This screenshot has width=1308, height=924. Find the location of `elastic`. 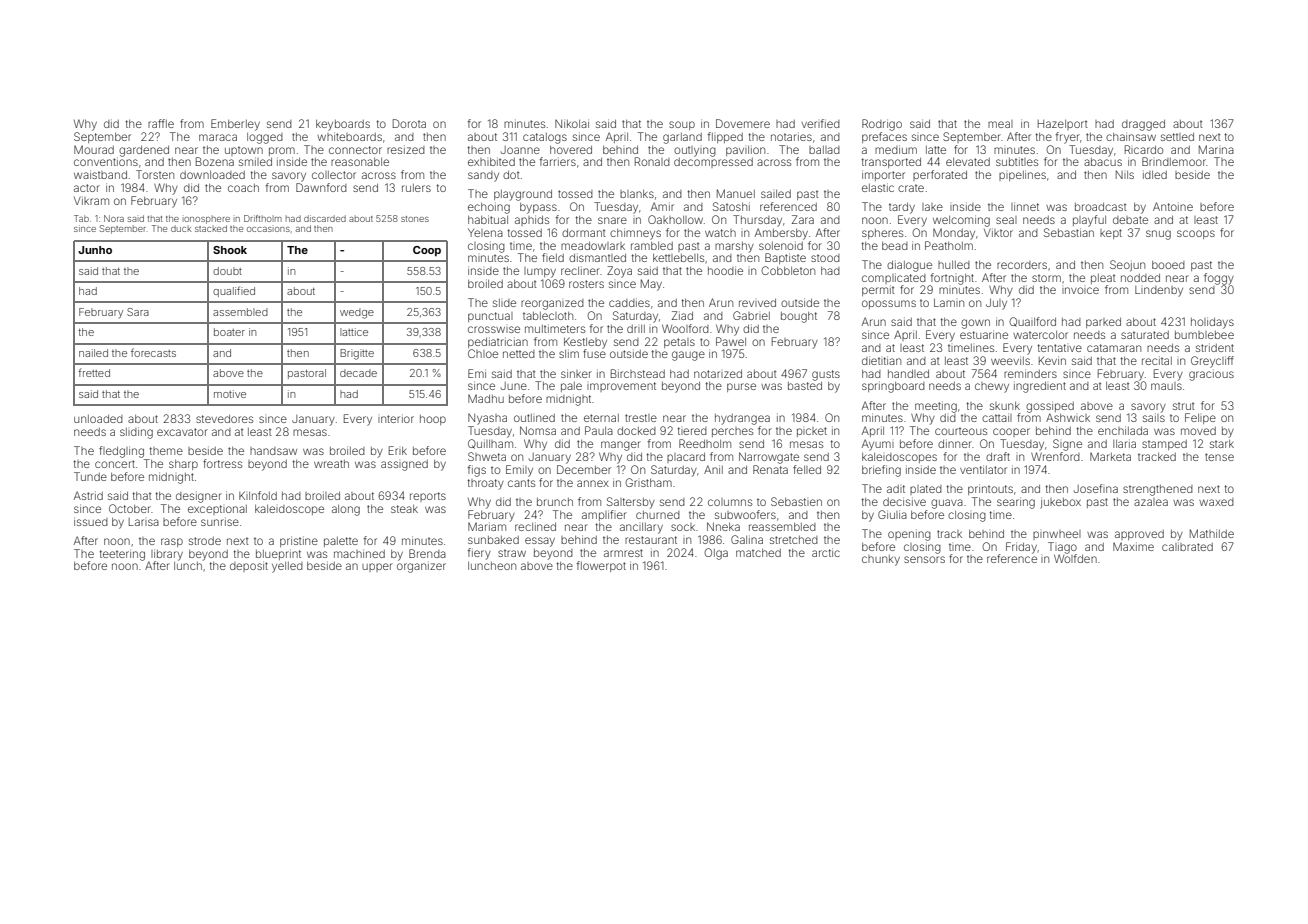

elastic is located at coordinates (878, 187).
